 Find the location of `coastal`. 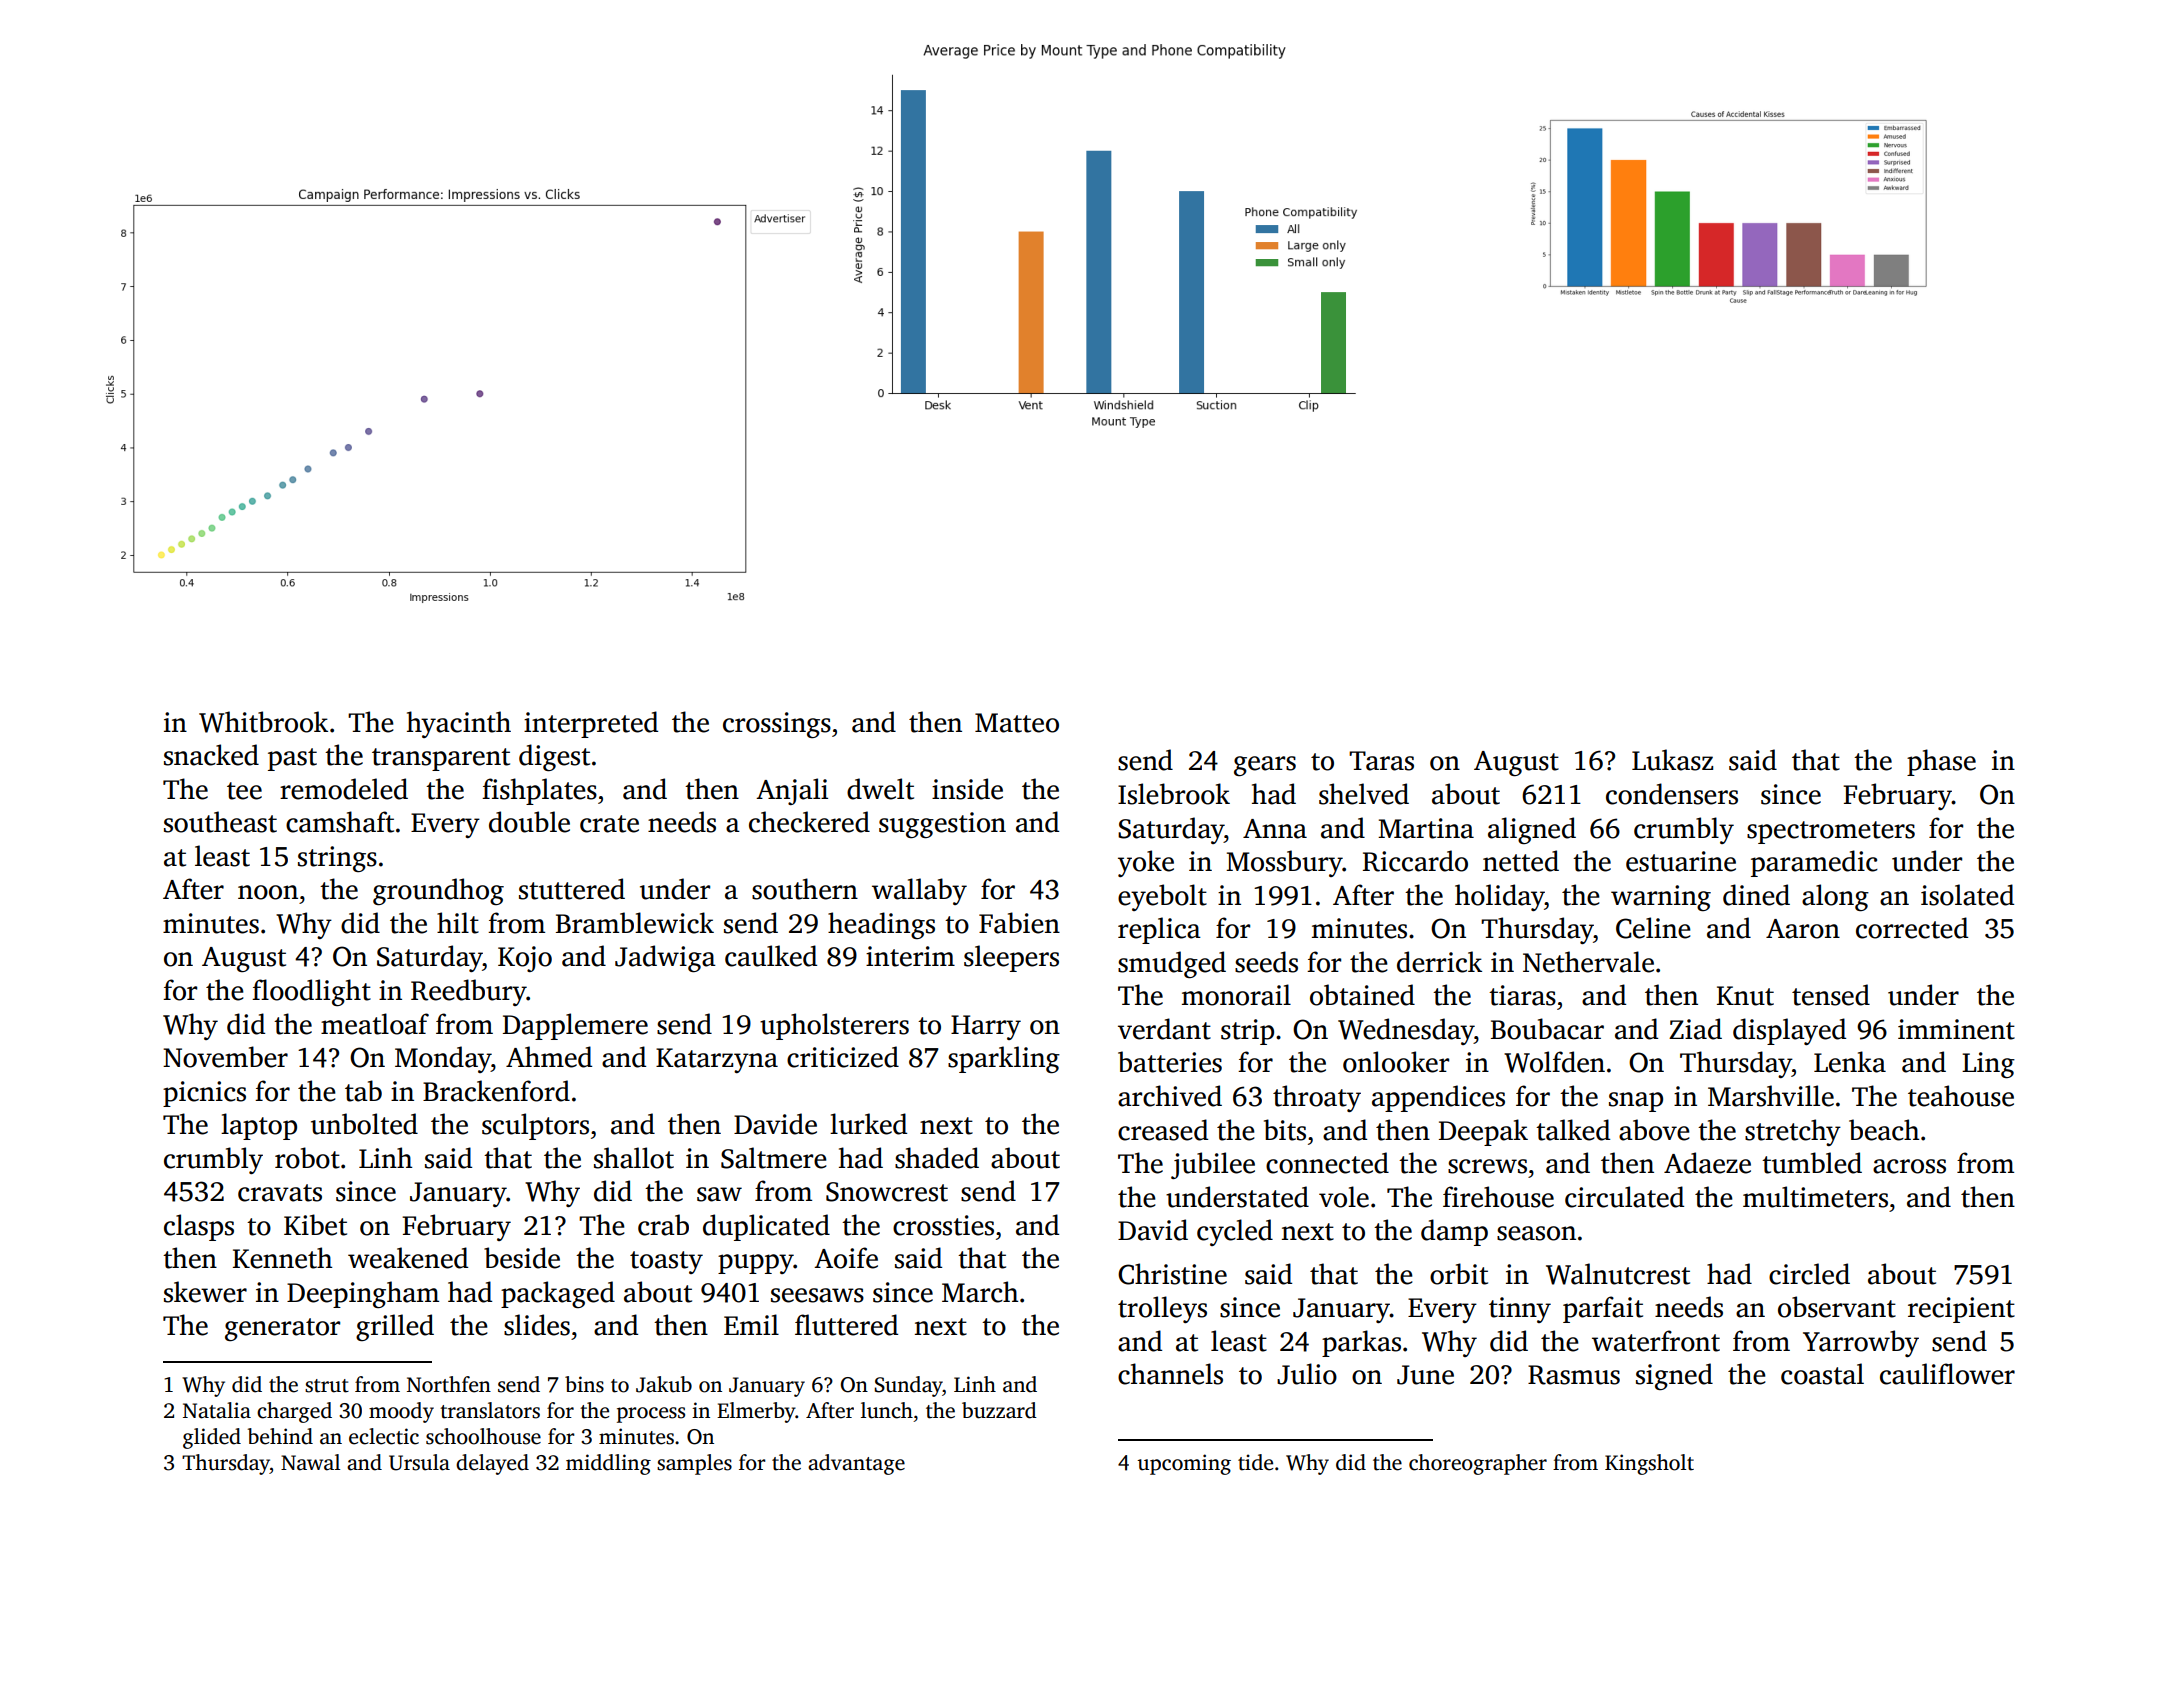

coastal is located at coordinates (1822, 1374).
